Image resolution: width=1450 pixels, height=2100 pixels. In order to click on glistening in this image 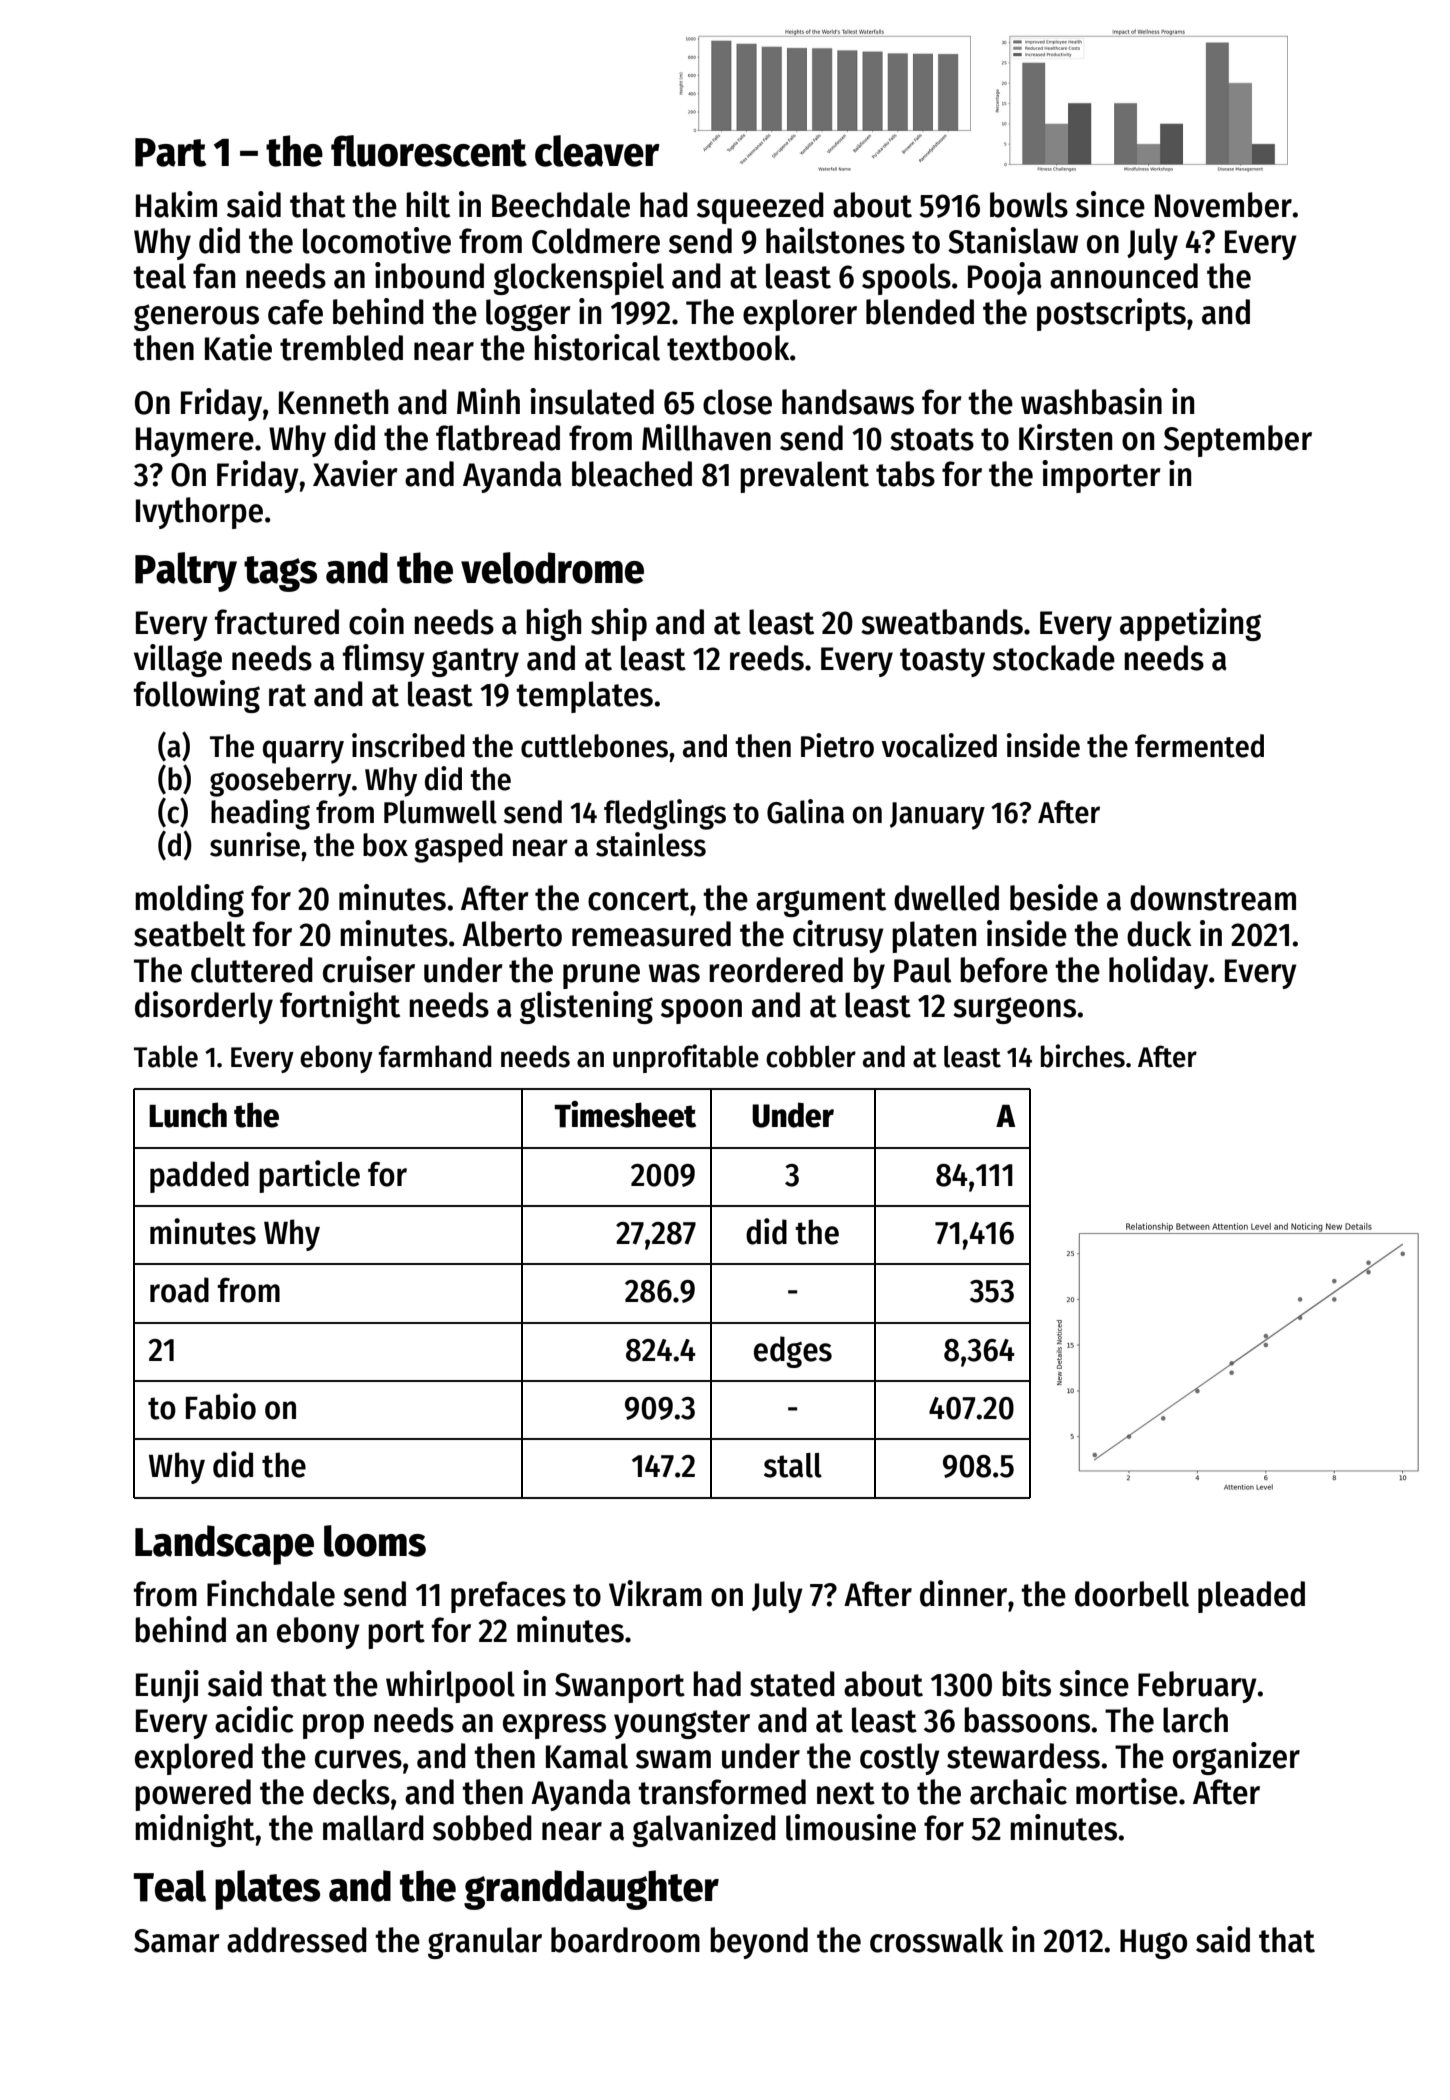, I will do `click(586, 1007)`.
